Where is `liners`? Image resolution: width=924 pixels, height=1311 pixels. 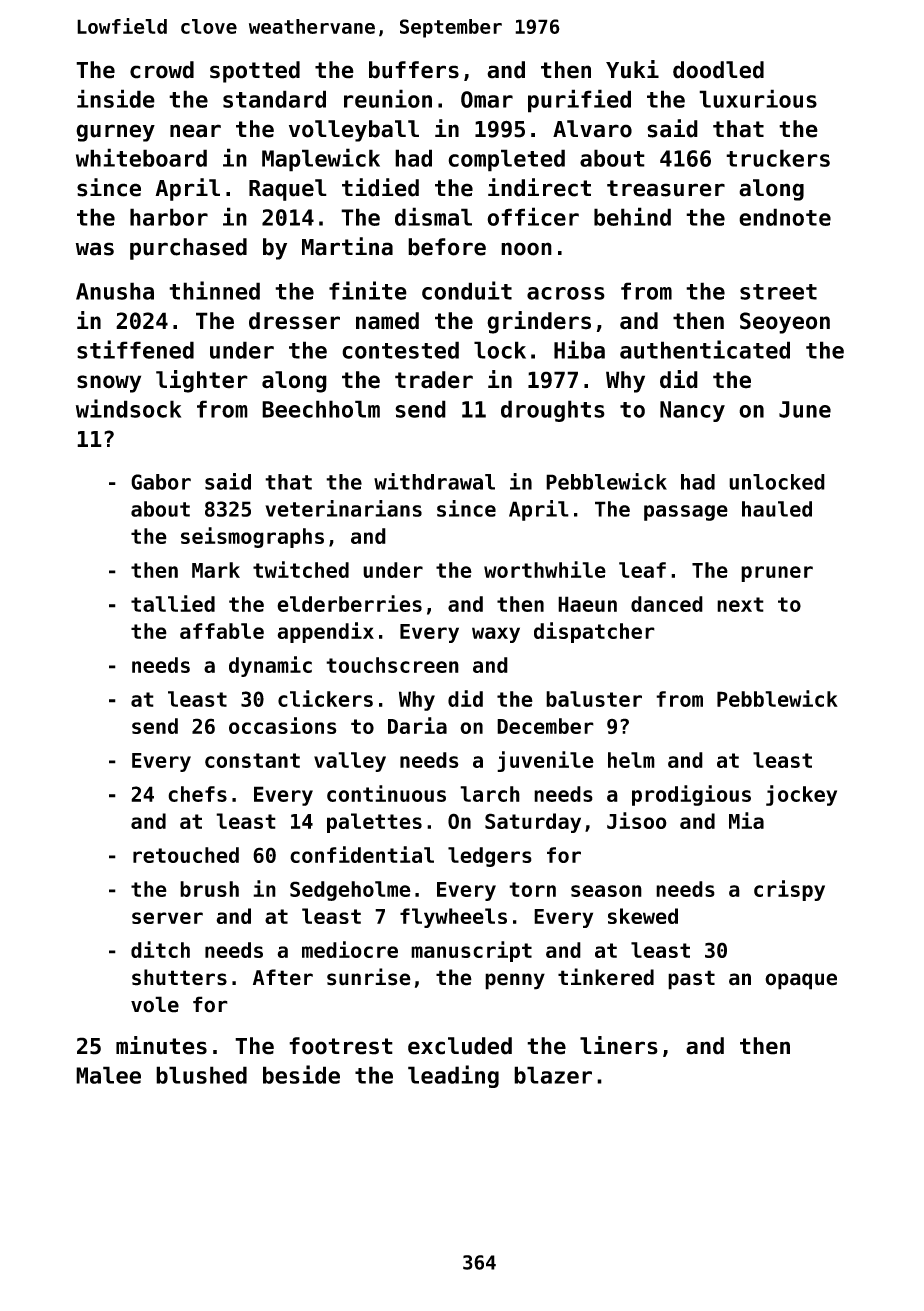 liners is located at coordinates (619, 1045).
